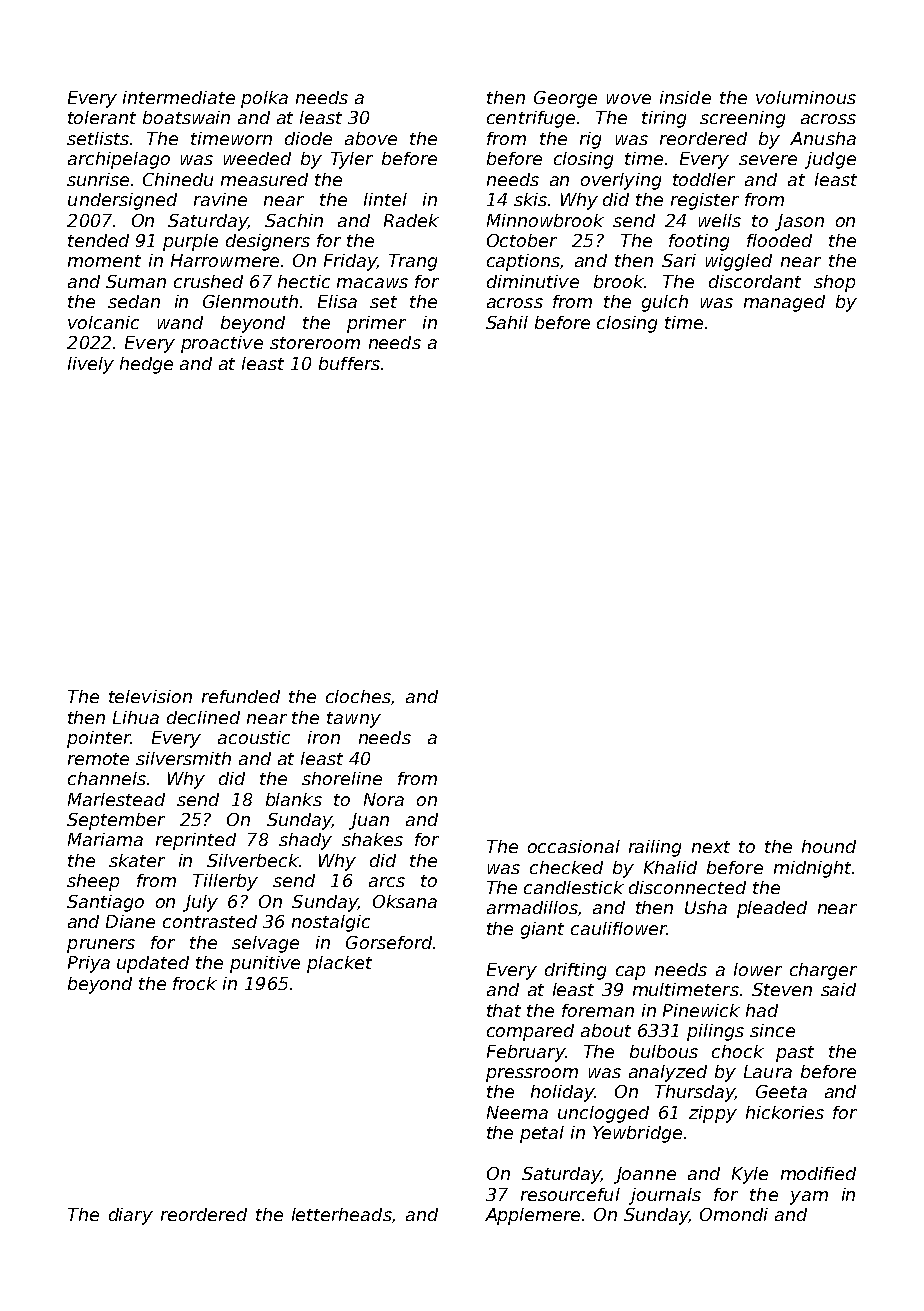  Describe the element at coordinates (179, 97) in the image. I see `intermediate` at that location.
